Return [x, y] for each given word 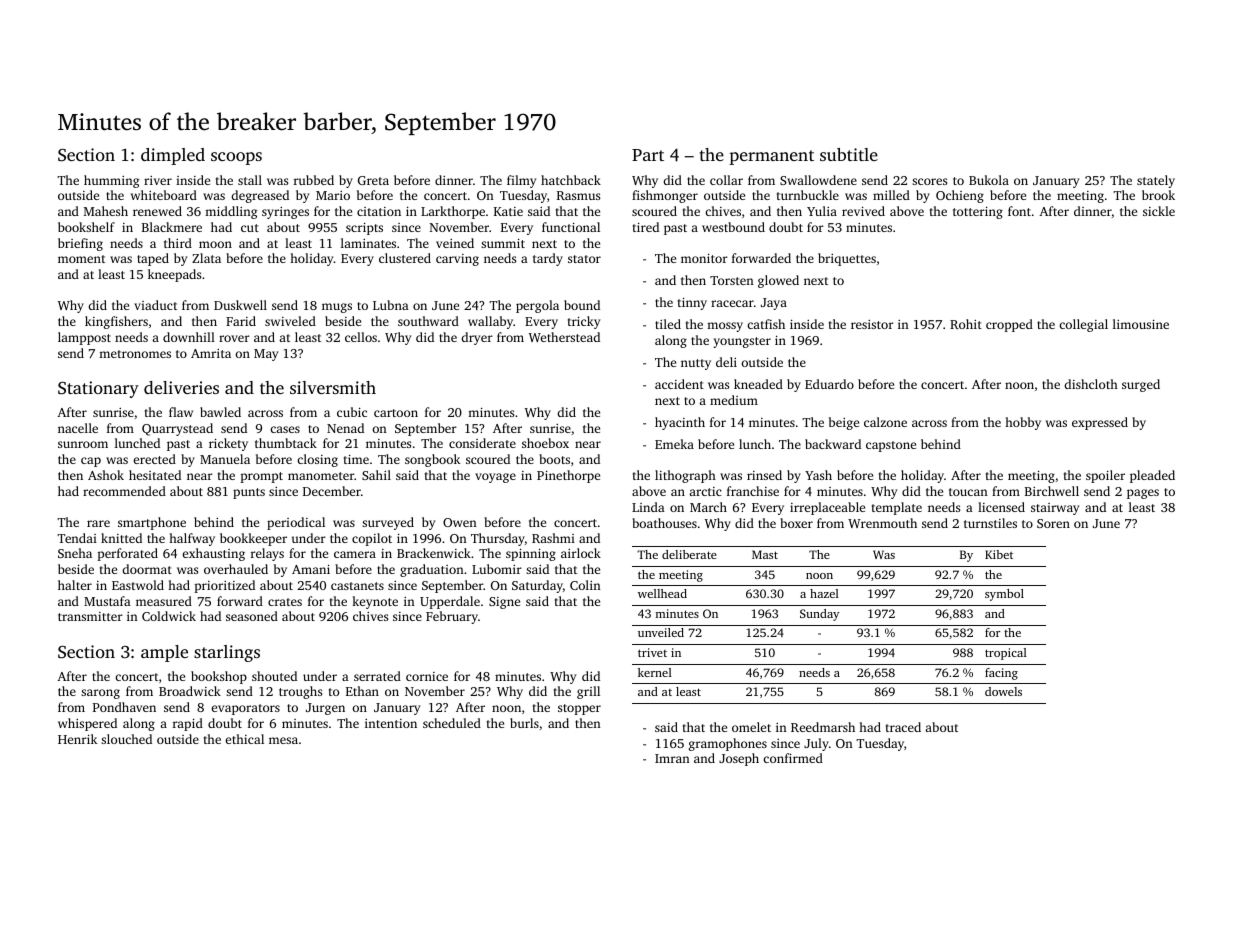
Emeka [674, 444]
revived [863, 211]
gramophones [728, 744]
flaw [181, 412]
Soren [1053, 523]
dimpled [173, 156]
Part [648, 155]
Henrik [77, 739]
